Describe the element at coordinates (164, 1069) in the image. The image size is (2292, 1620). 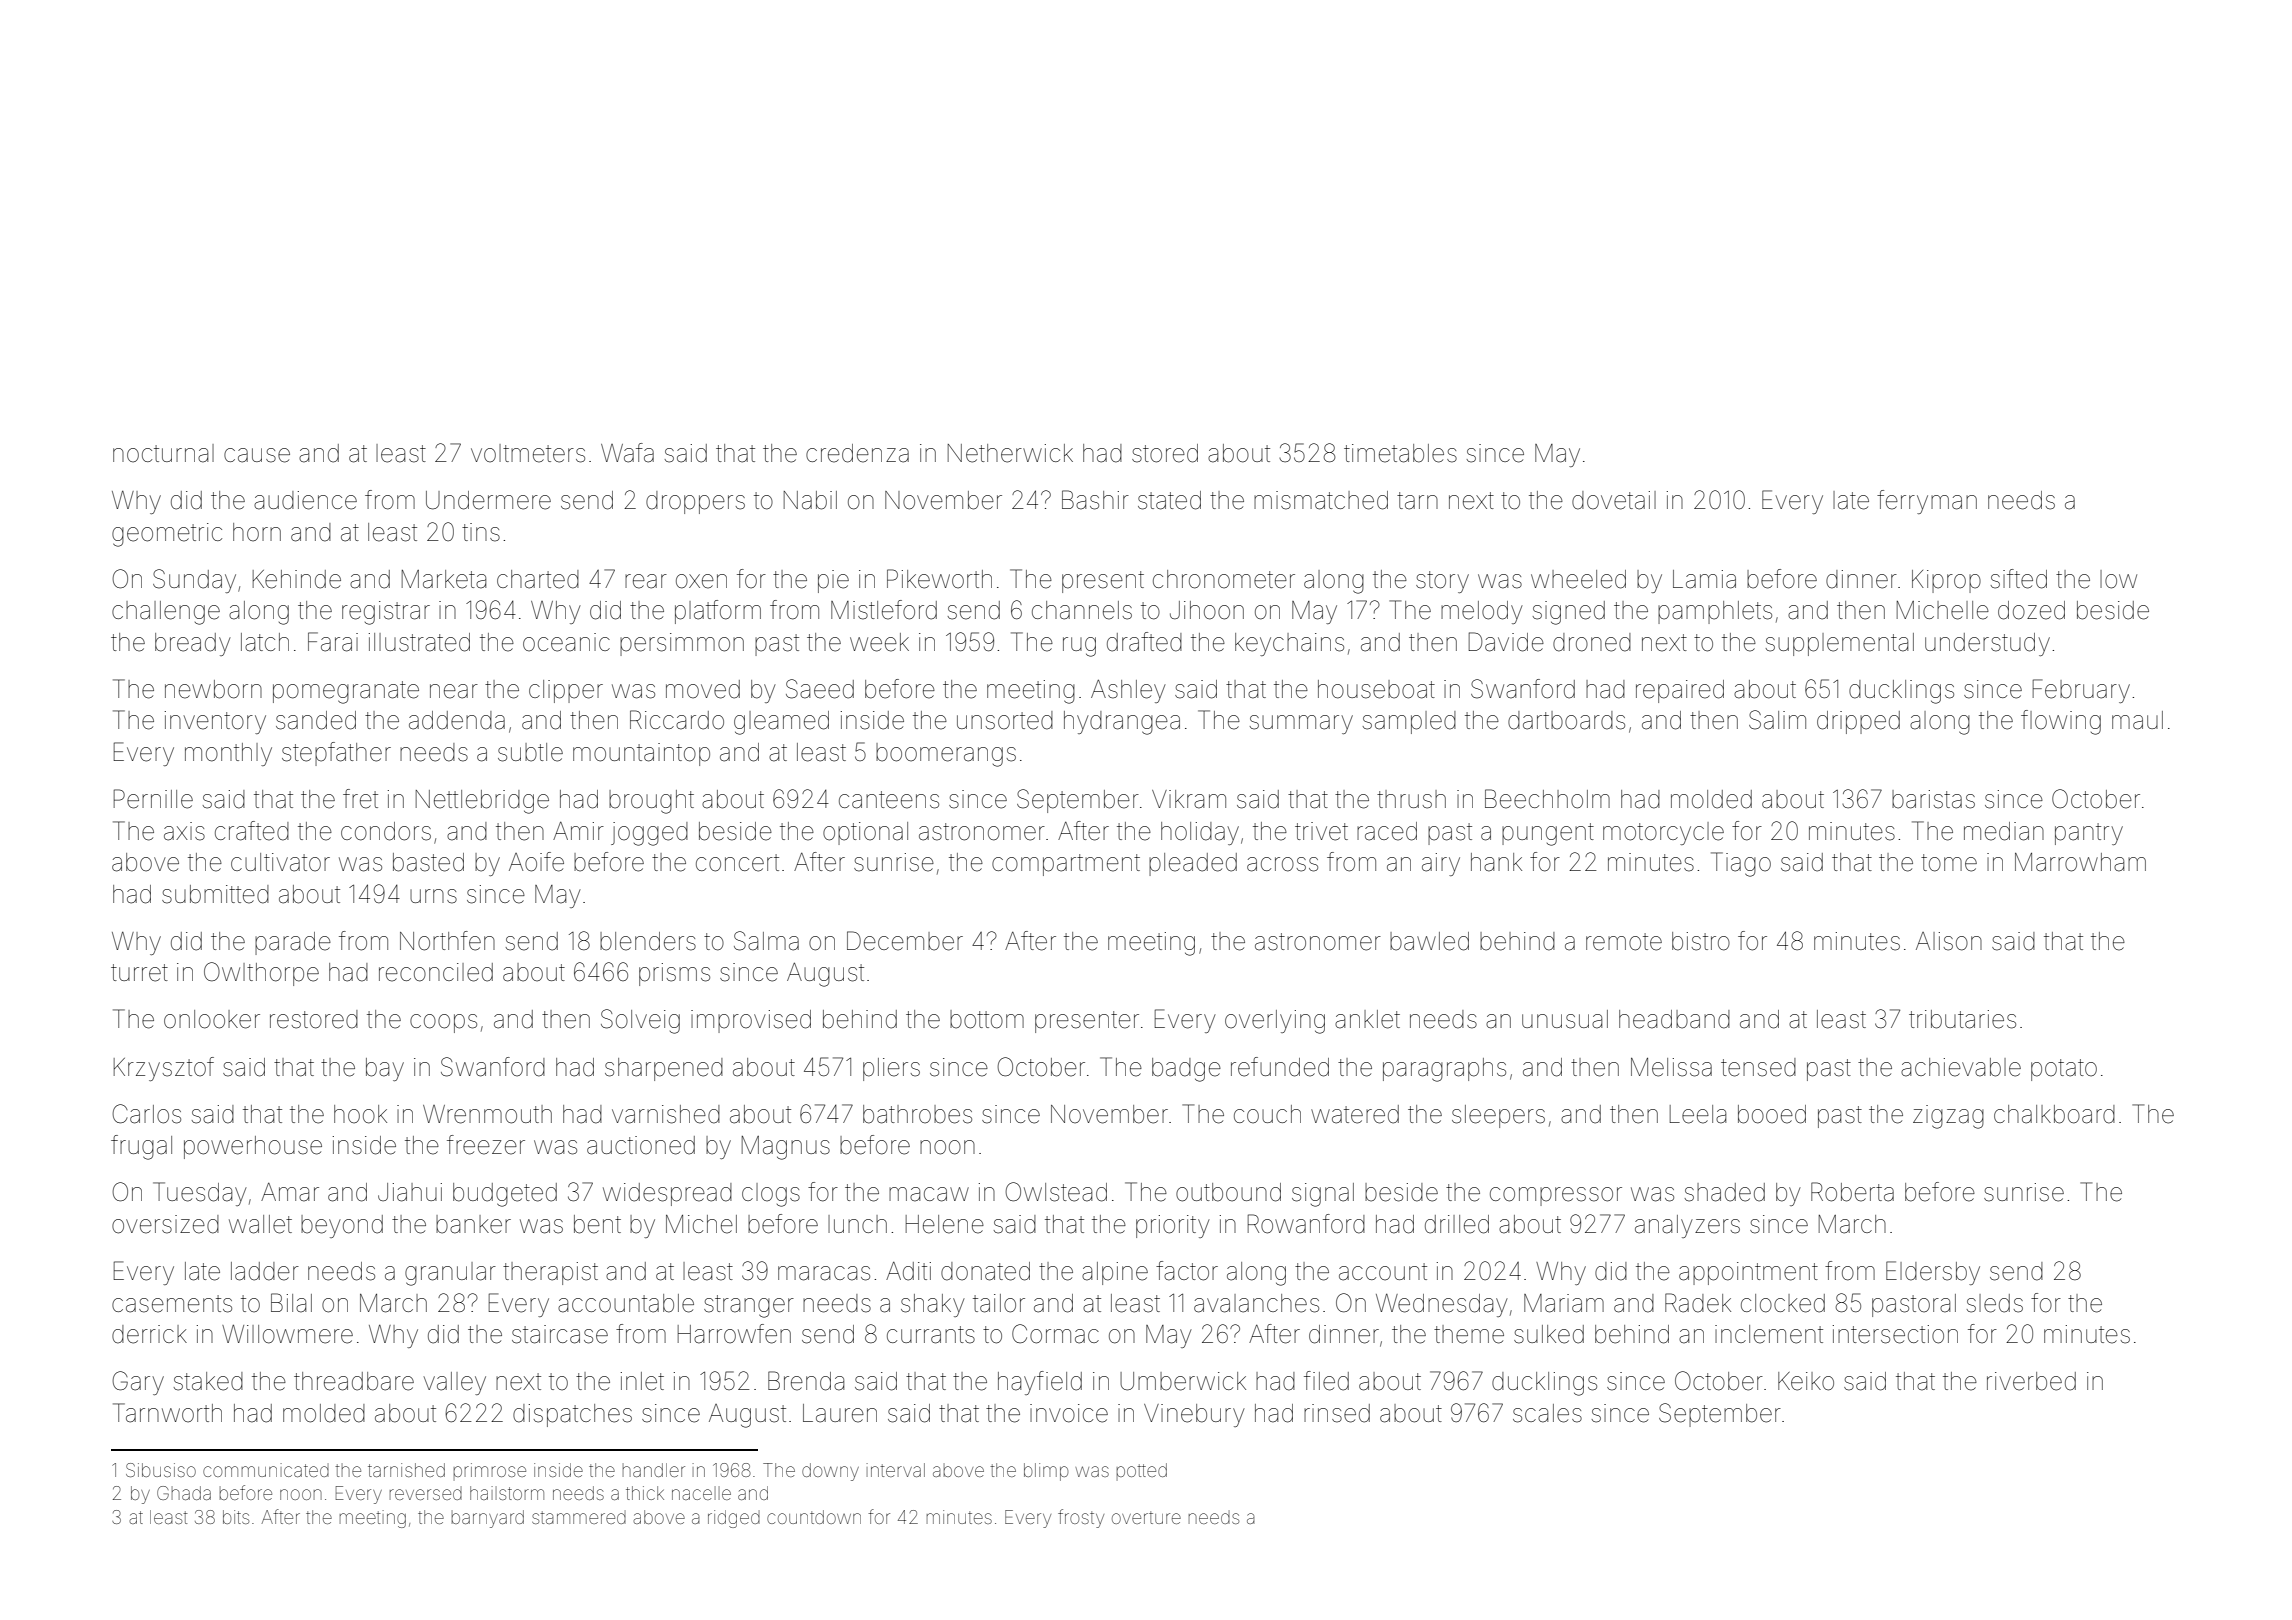
I see `Krzysztof` at that location.
